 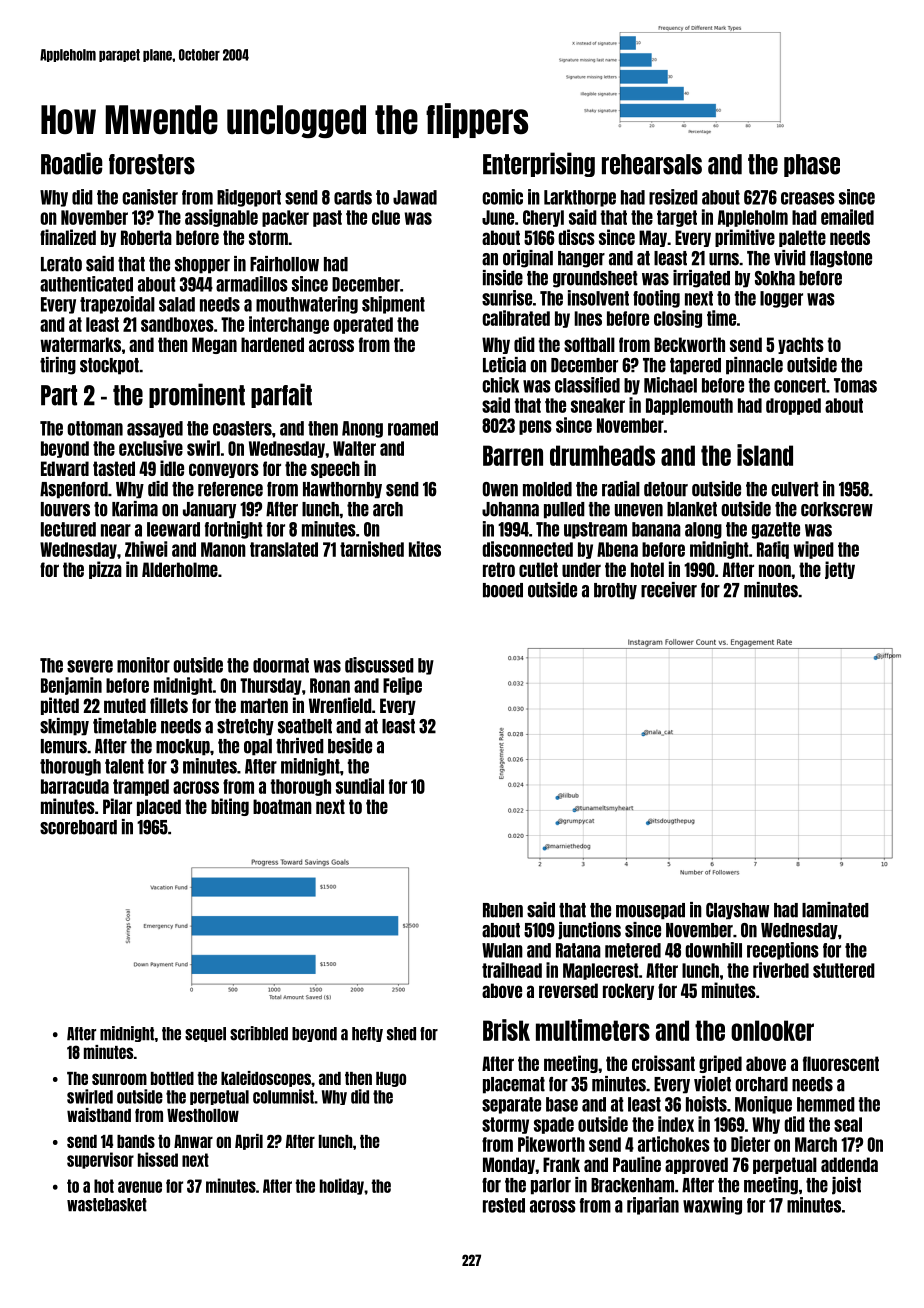 What do you see at coordinates (689, 406) in the page?
I see `Dapplemouth` at bounding box center [689, 406].
